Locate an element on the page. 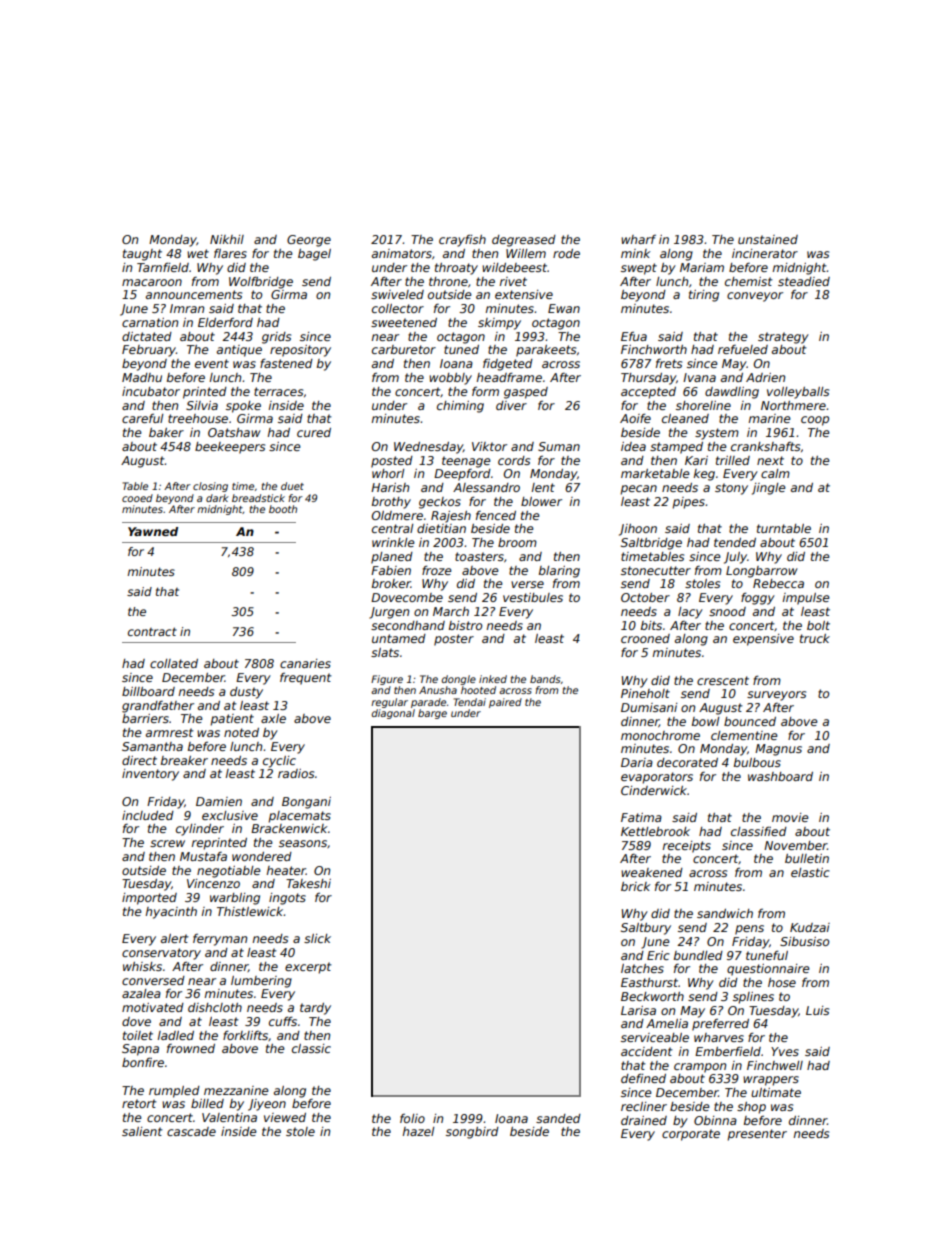  closing is located at coordinates (210, 487).
